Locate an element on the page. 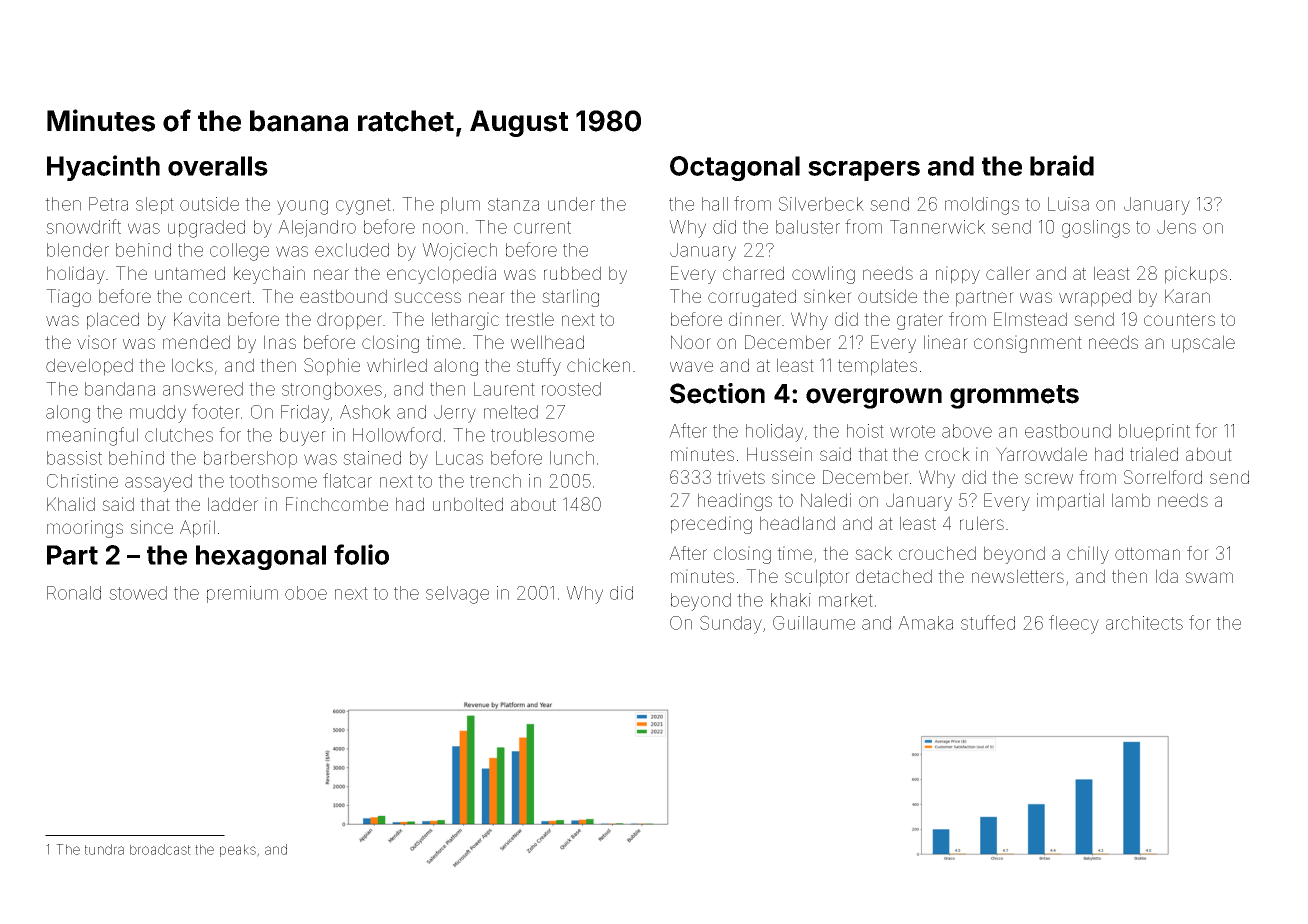 Image resolution: width=1308 pixels, height=924 pixels. Octagonal is located at coordinates (735, 168).
